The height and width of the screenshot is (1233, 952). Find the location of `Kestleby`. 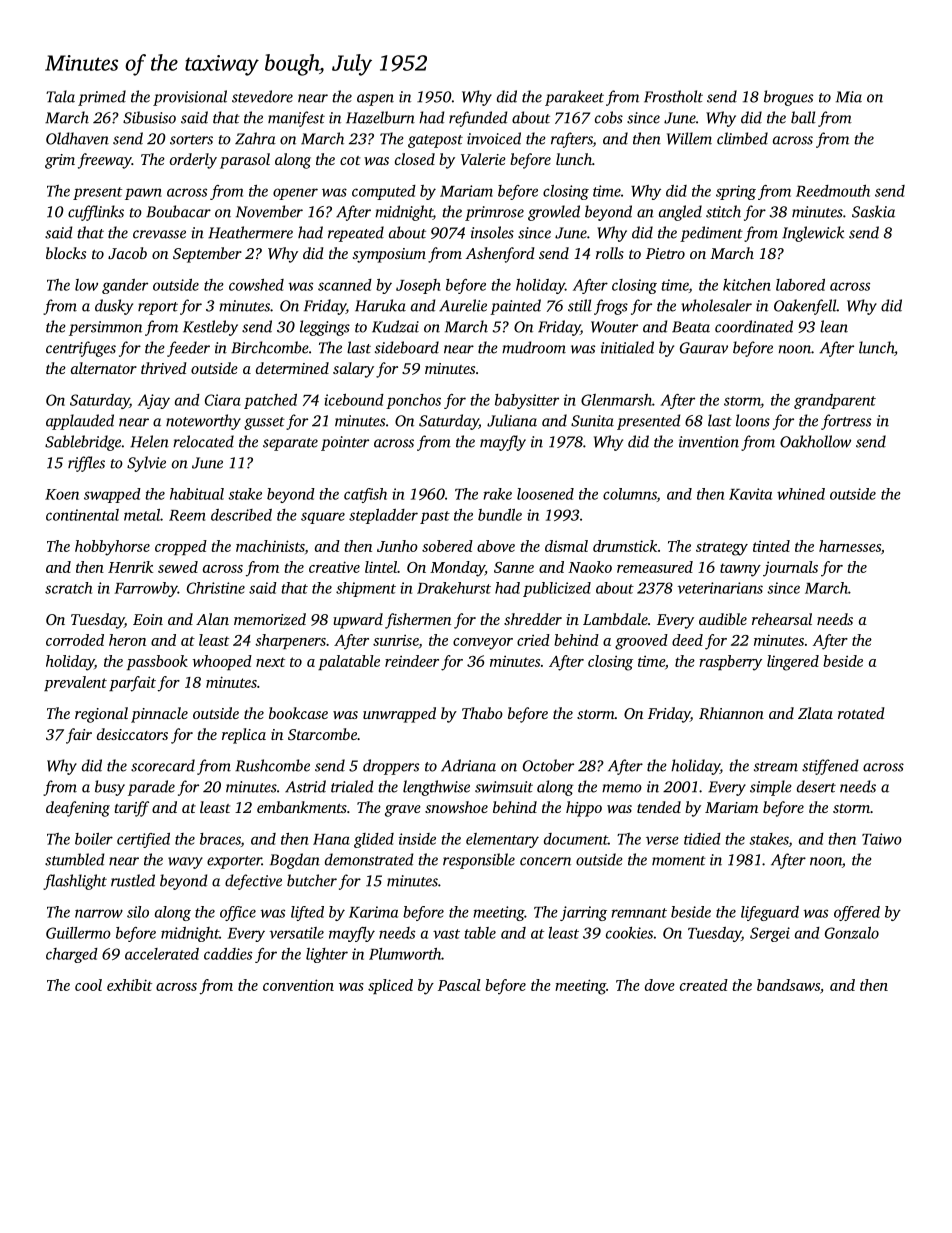

Kestleby is located at coordinates (210, 328).
